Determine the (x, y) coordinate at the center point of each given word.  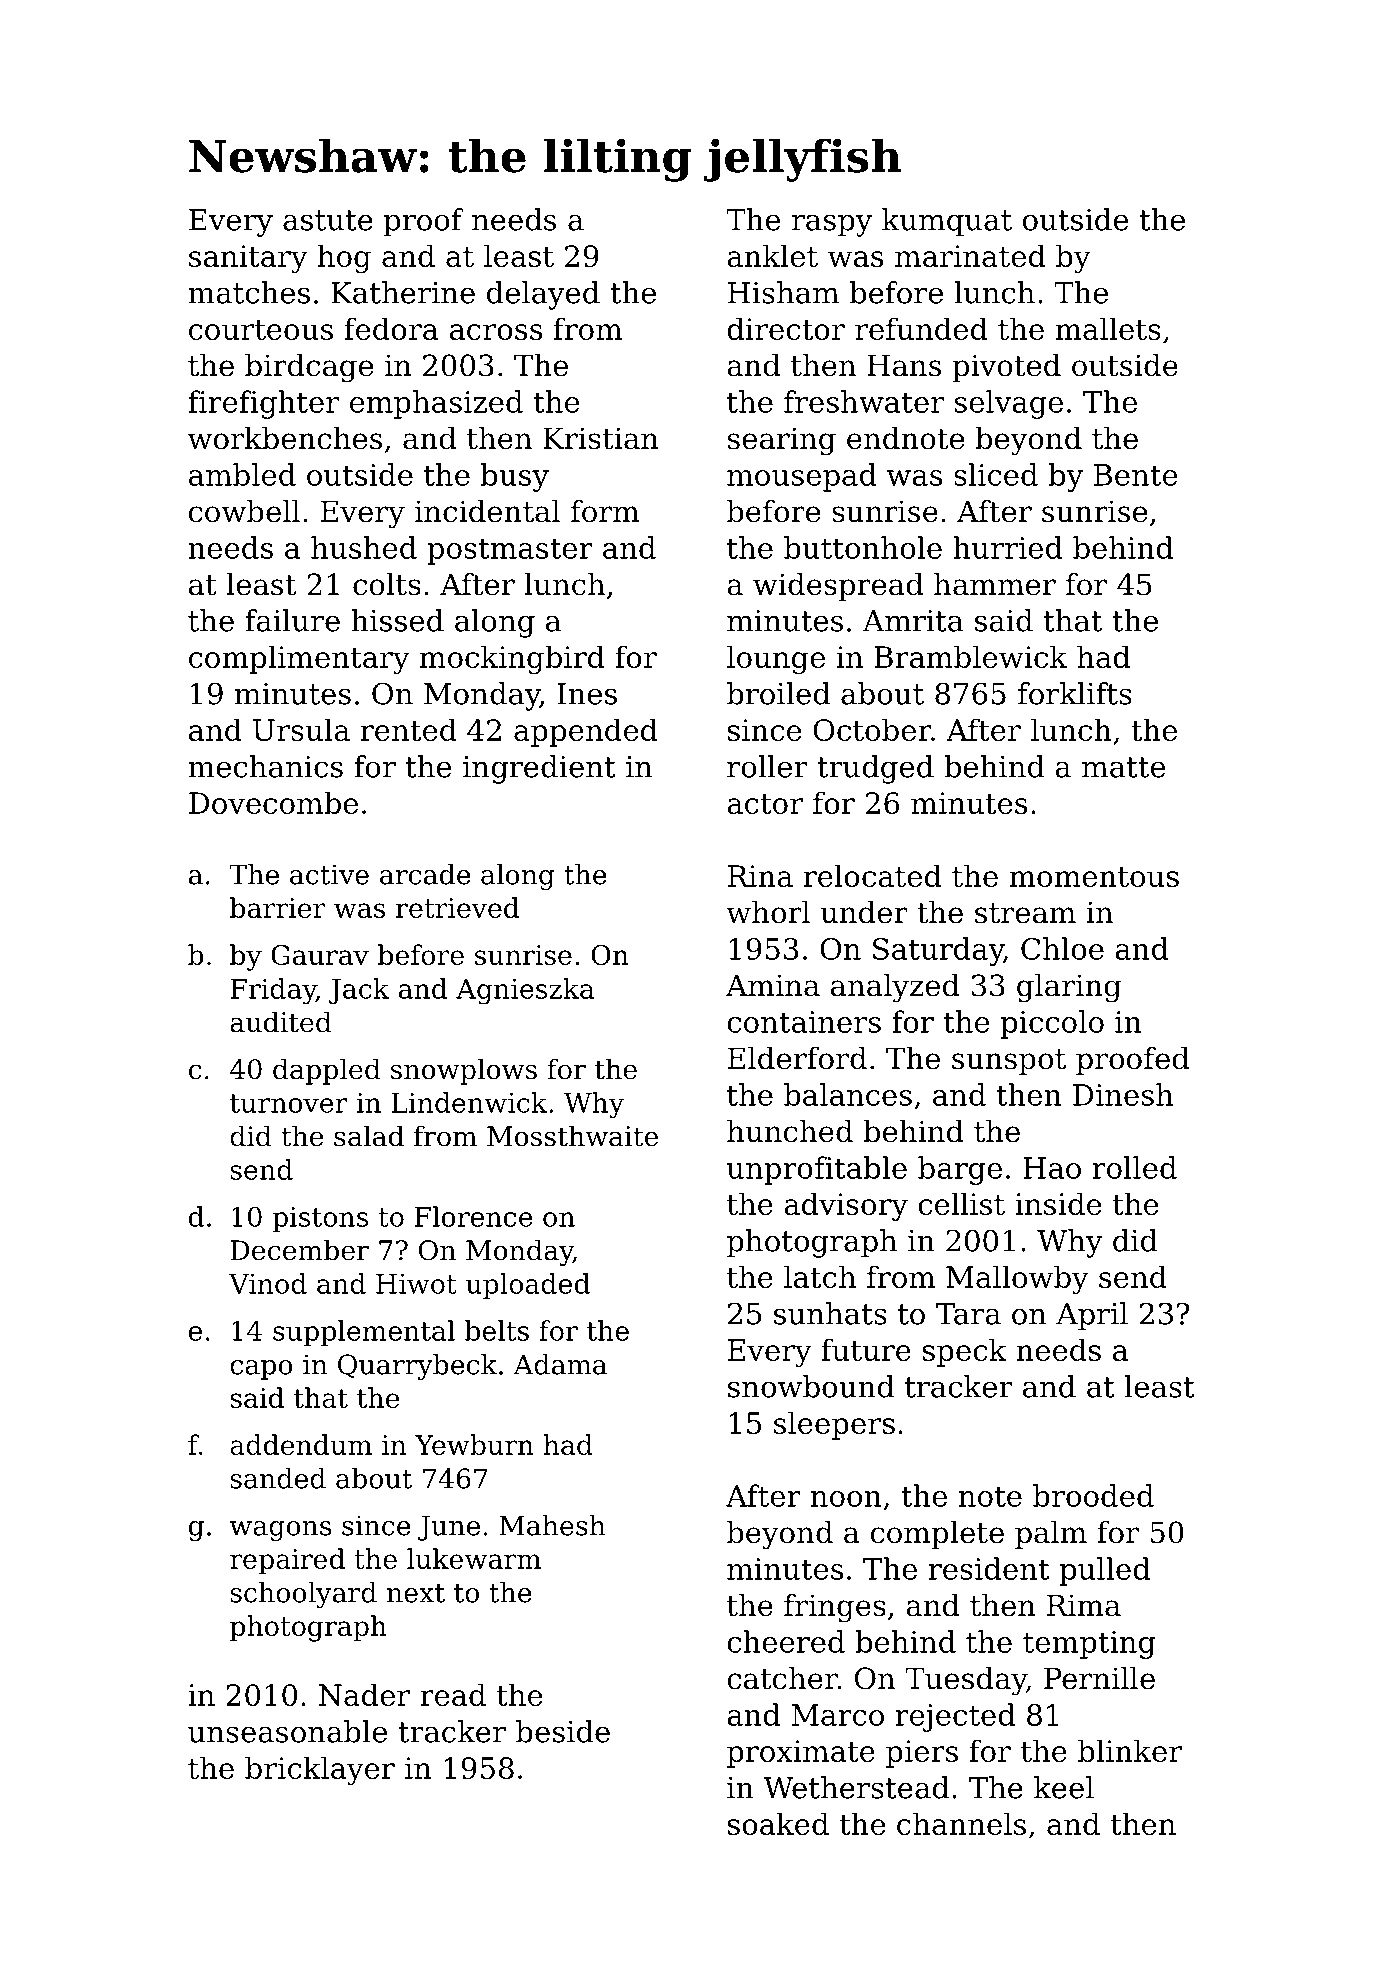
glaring (1069, 988)
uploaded (528, 1286)
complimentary (299, 659)
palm (1051, 1535)
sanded (278, 1478)
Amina (773, 985)
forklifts (1075, 693)
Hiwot (416, 1284)
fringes (835, 1608)
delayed (543, 295)
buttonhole (863, 547)
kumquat (947, 222)
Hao (1052, 1168)
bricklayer (320, 1770)
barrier (278, 907)
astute (328, 220)
